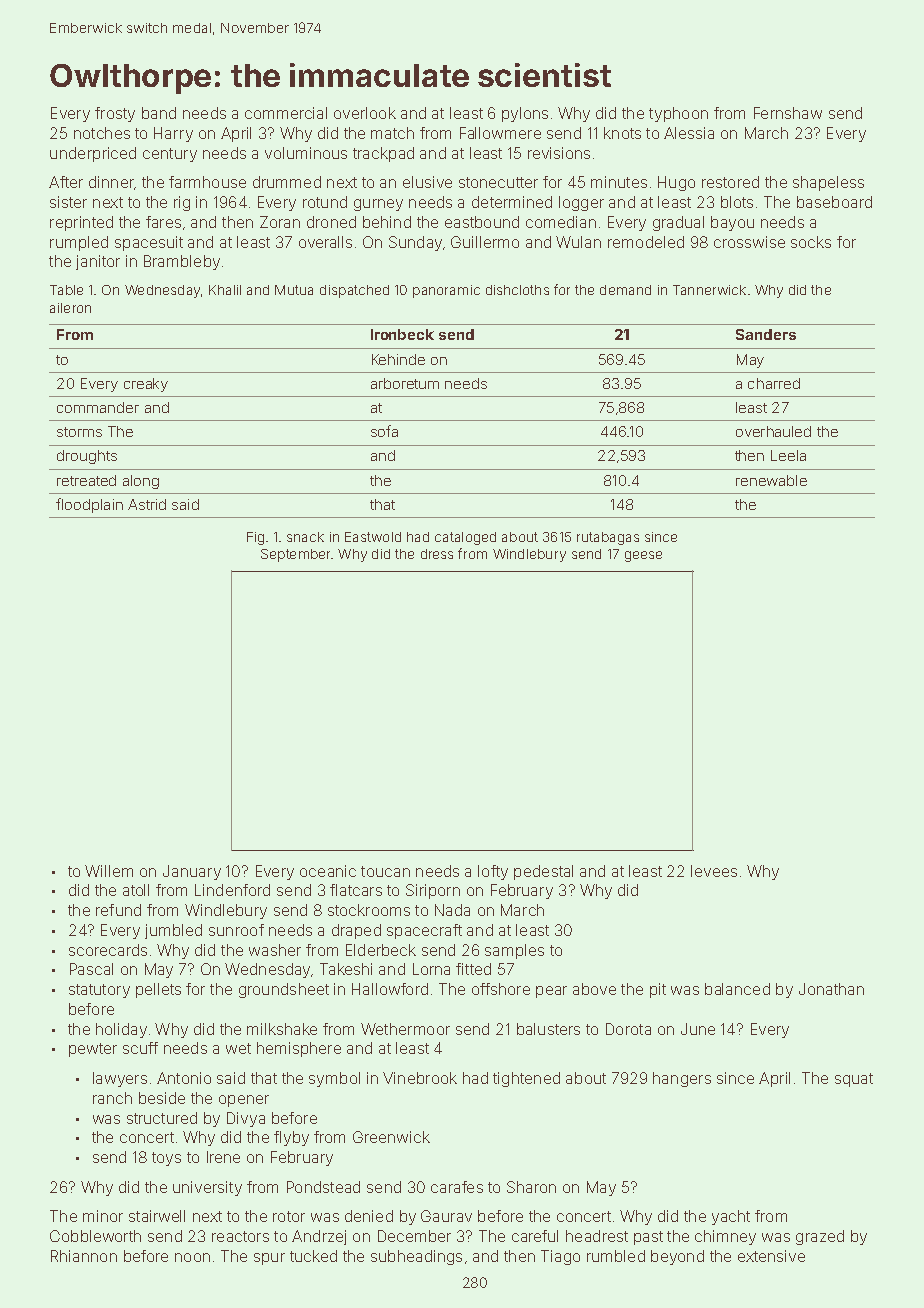  What do you see at coordinates (89, 505) in the screenshot?
I see `floodplain` at bounding box center [89, 505].
